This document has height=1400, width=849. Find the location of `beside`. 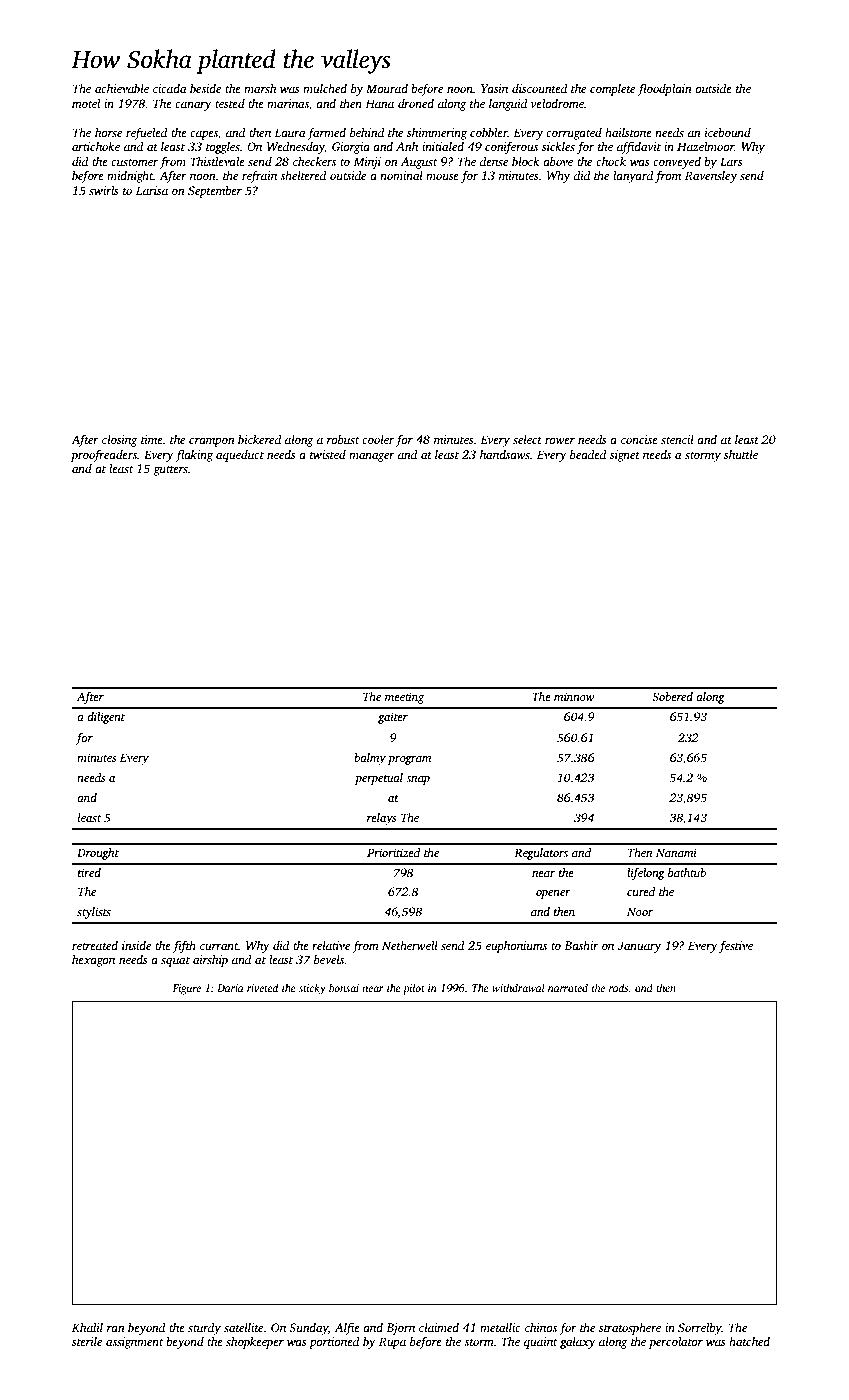

beside is located at coordinates (205, 88).
